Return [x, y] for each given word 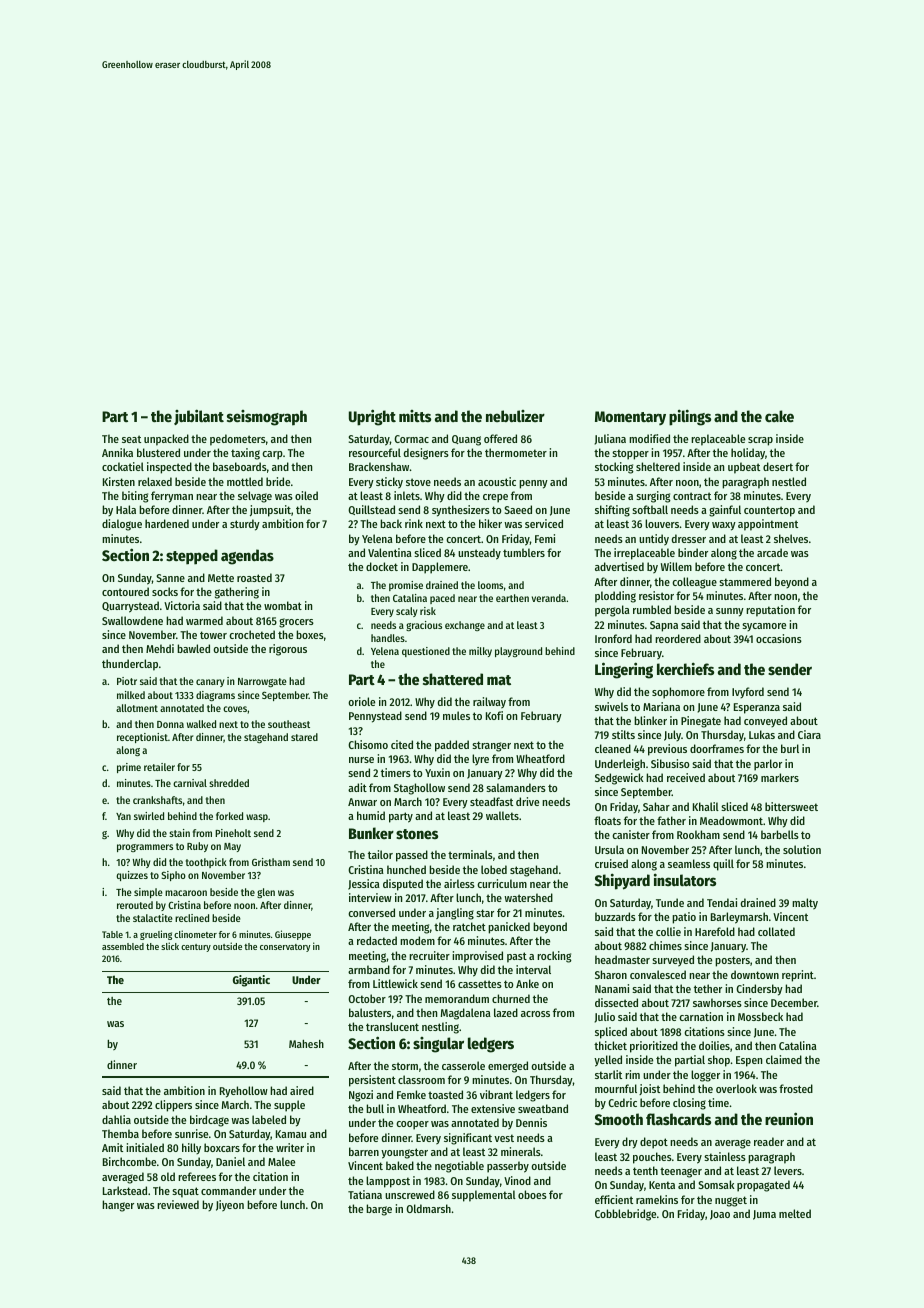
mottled [245, 481]
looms [490, 585]
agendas [247, 557]
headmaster [622, 959]
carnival [190, 783]
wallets [502, 815]
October [367, 998]
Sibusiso [670, 763]
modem [417, 940]
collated [776, 931]
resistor [656, 595]
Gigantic [251, 981]
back [391, 523]
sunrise [191, 1133]
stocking [614, 468]
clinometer [195, 934]
